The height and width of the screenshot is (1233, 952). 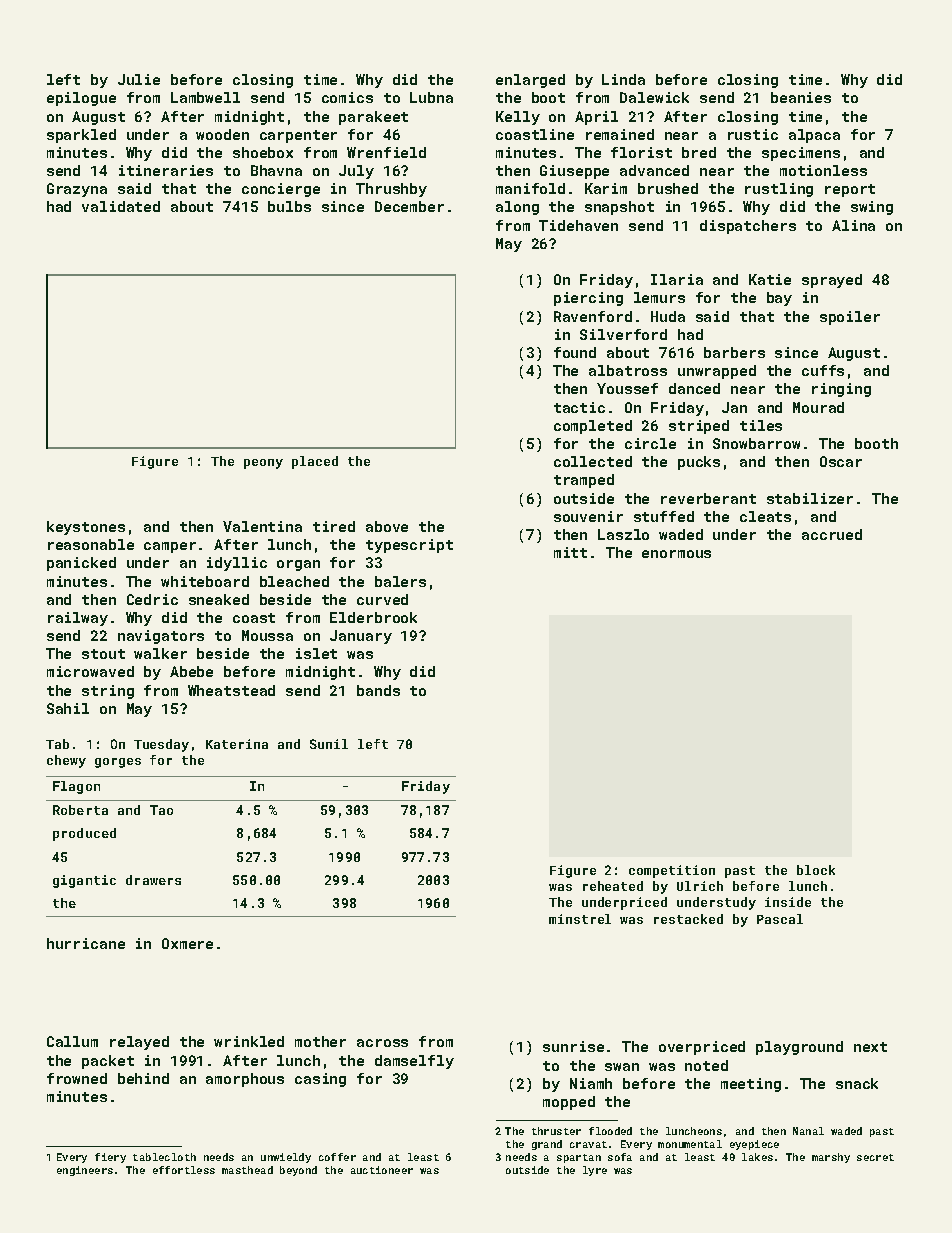 I want to click on competition, so click(x=672, y=871).
